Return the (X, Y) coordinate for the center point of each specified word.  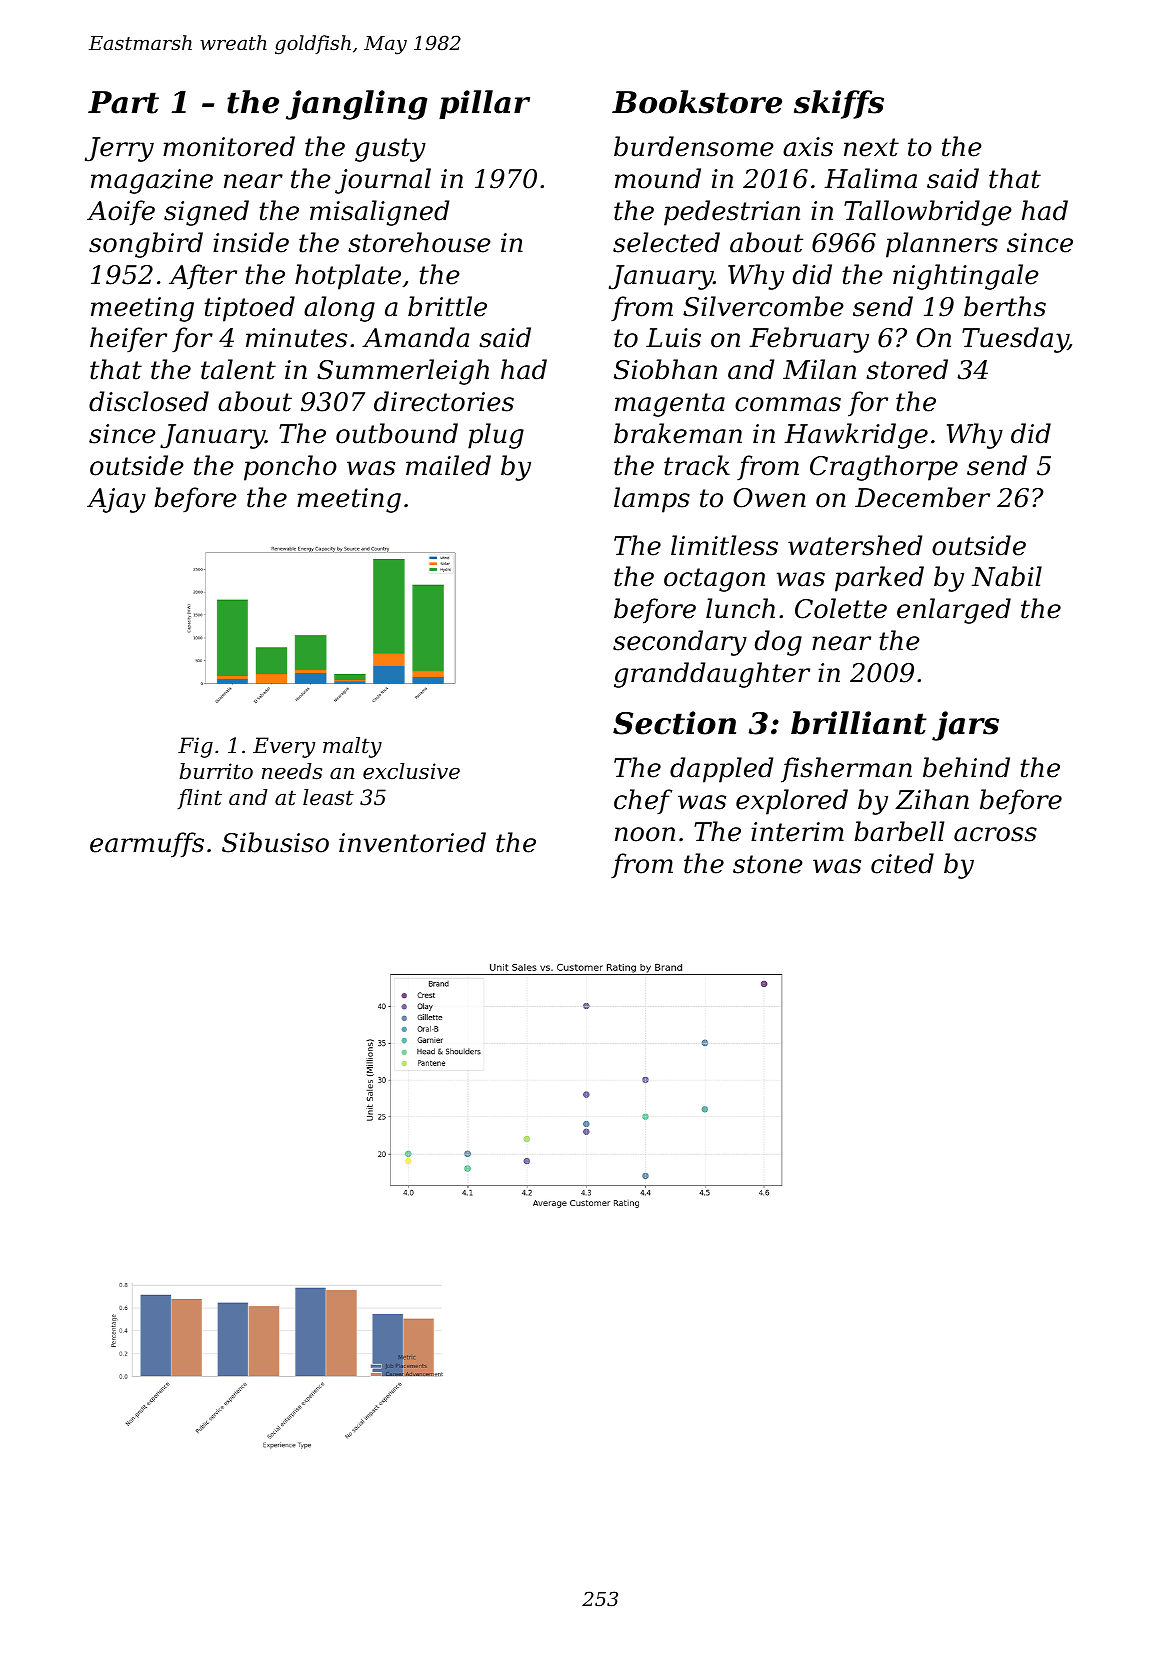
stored (907, 369)
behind (966, 767)
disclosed (149, 401)
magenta (670, 405)
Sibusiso (275, 842)
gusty (390, 150)
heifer (128, 340)
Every (284, 747)
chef (643, 802)
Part (123, 102)
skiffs (839, 104)
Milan (819, 369)
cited (902, 863)
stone (768, 864)
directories (444, 401)
